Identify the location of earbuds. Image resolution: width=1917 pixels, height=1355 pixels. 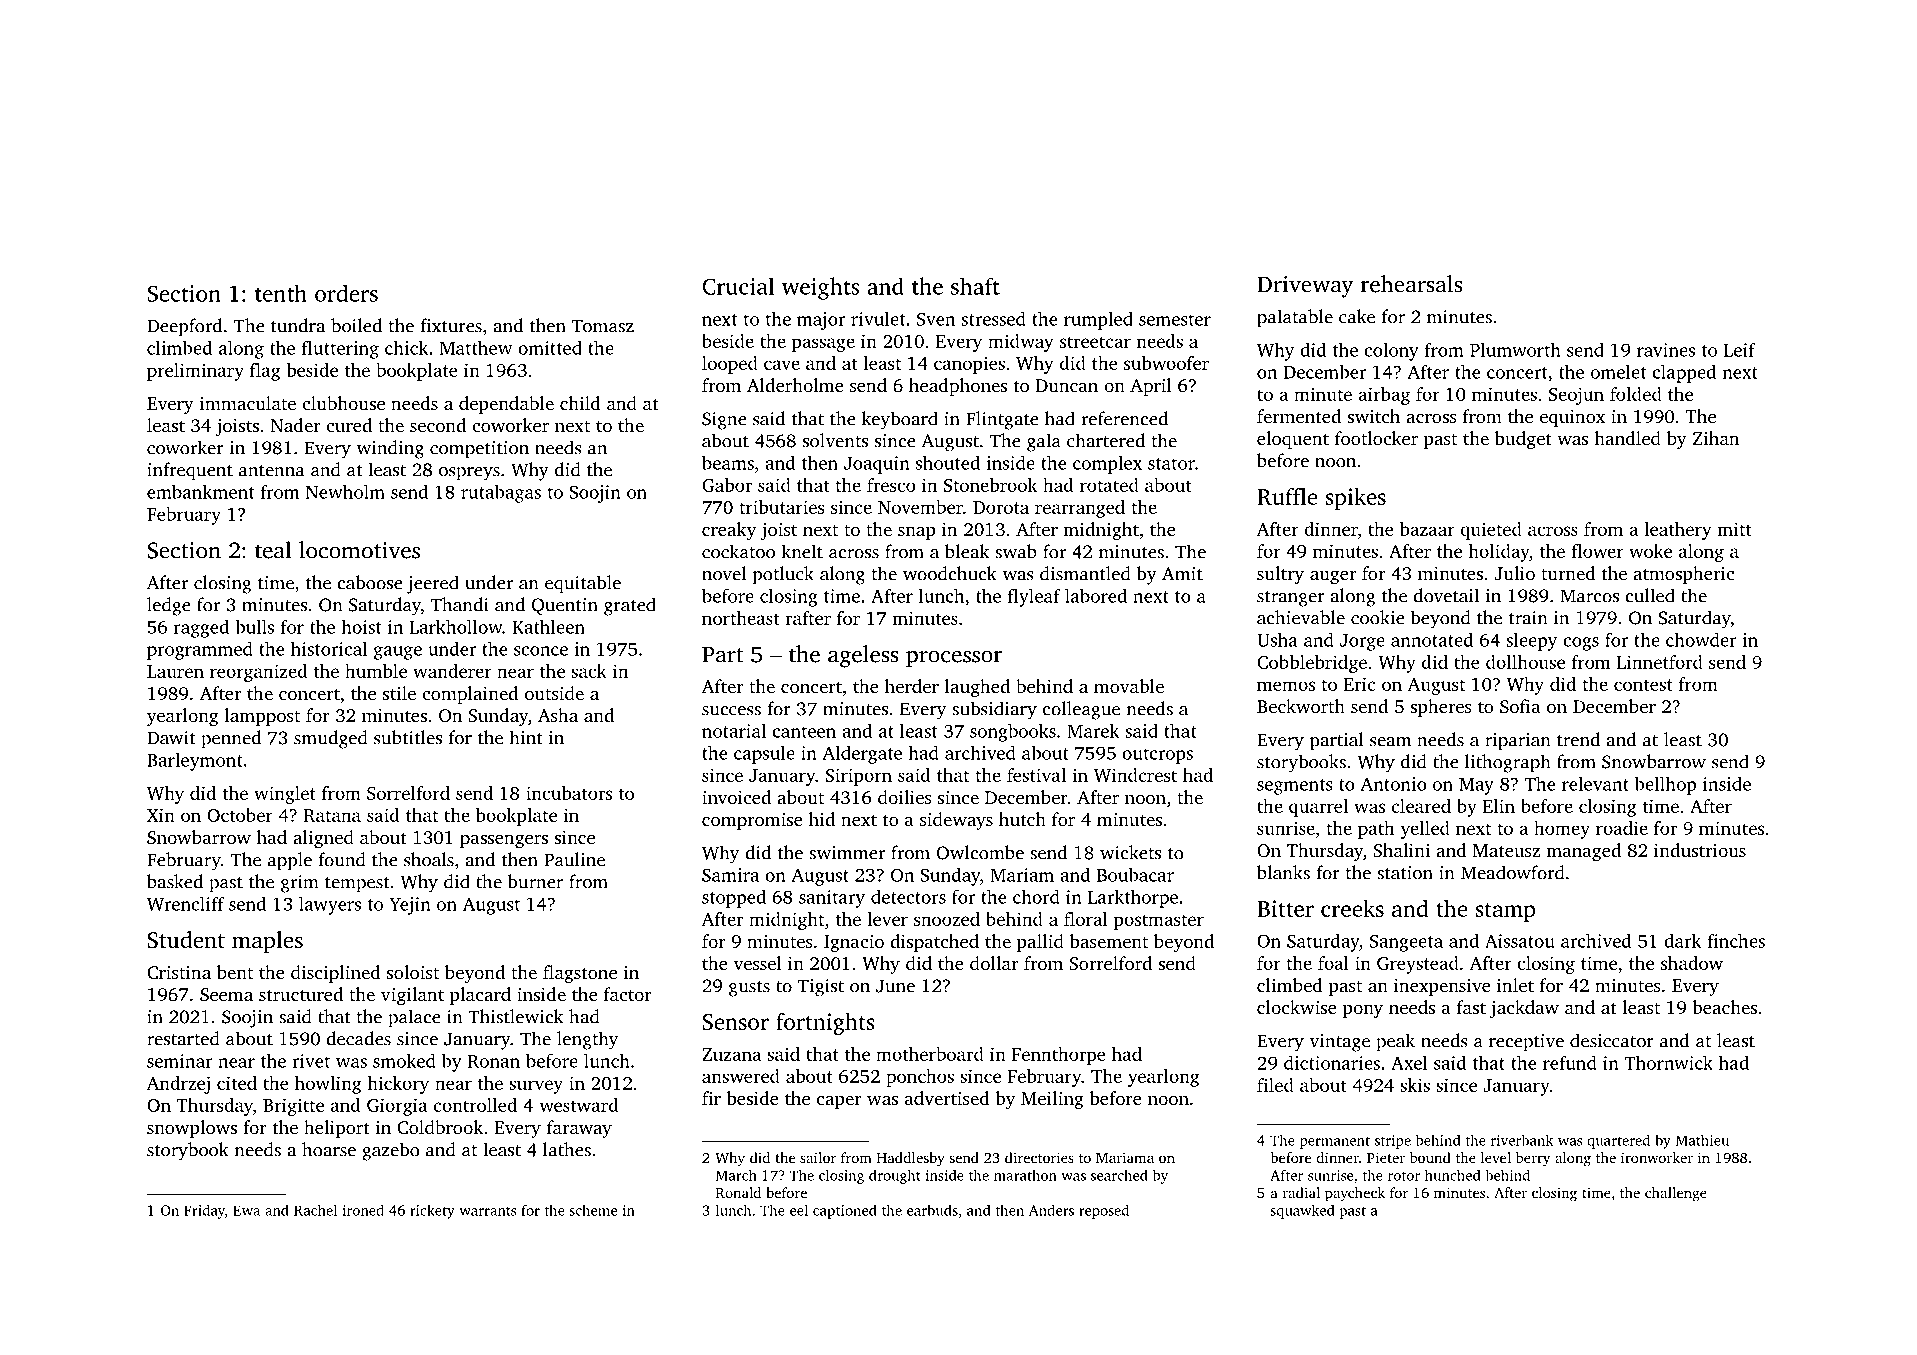
(932, 1210).
